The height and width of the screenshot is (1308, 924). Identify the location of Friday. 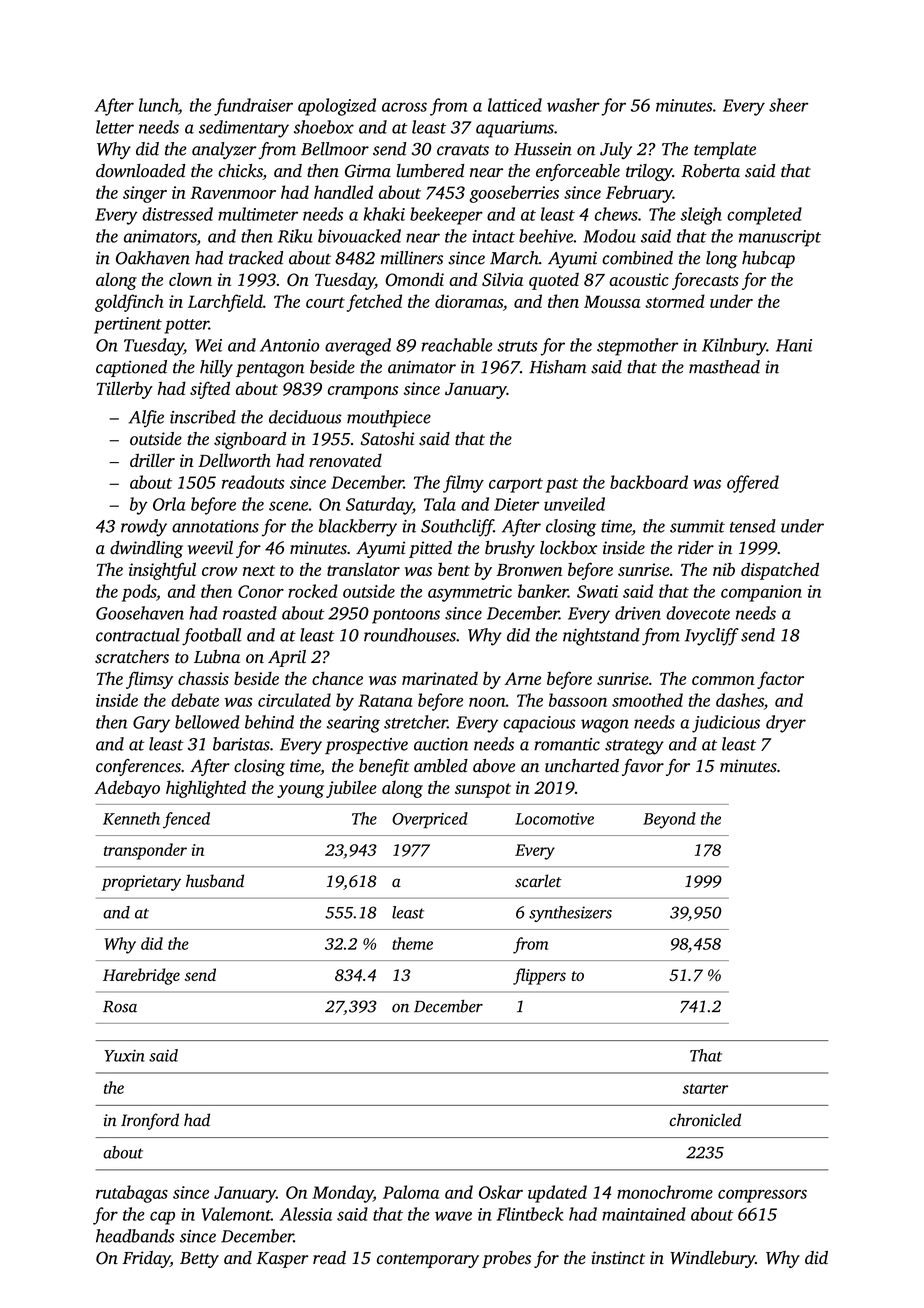
(146, 1259).
